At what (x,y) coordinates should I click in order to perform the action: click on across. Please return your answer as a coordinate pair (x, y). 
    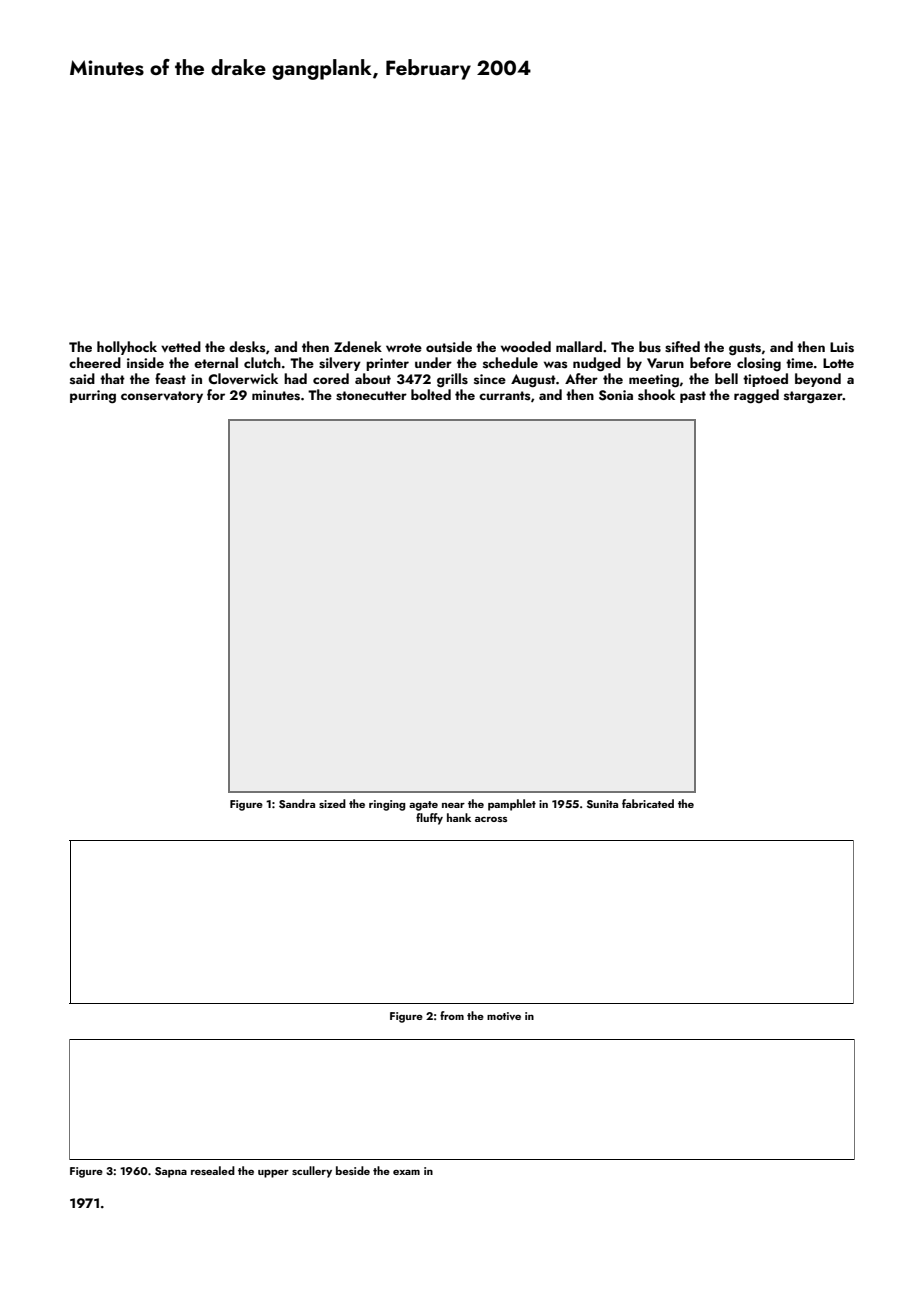
    Looking at the image, I should click on (491, 819).
